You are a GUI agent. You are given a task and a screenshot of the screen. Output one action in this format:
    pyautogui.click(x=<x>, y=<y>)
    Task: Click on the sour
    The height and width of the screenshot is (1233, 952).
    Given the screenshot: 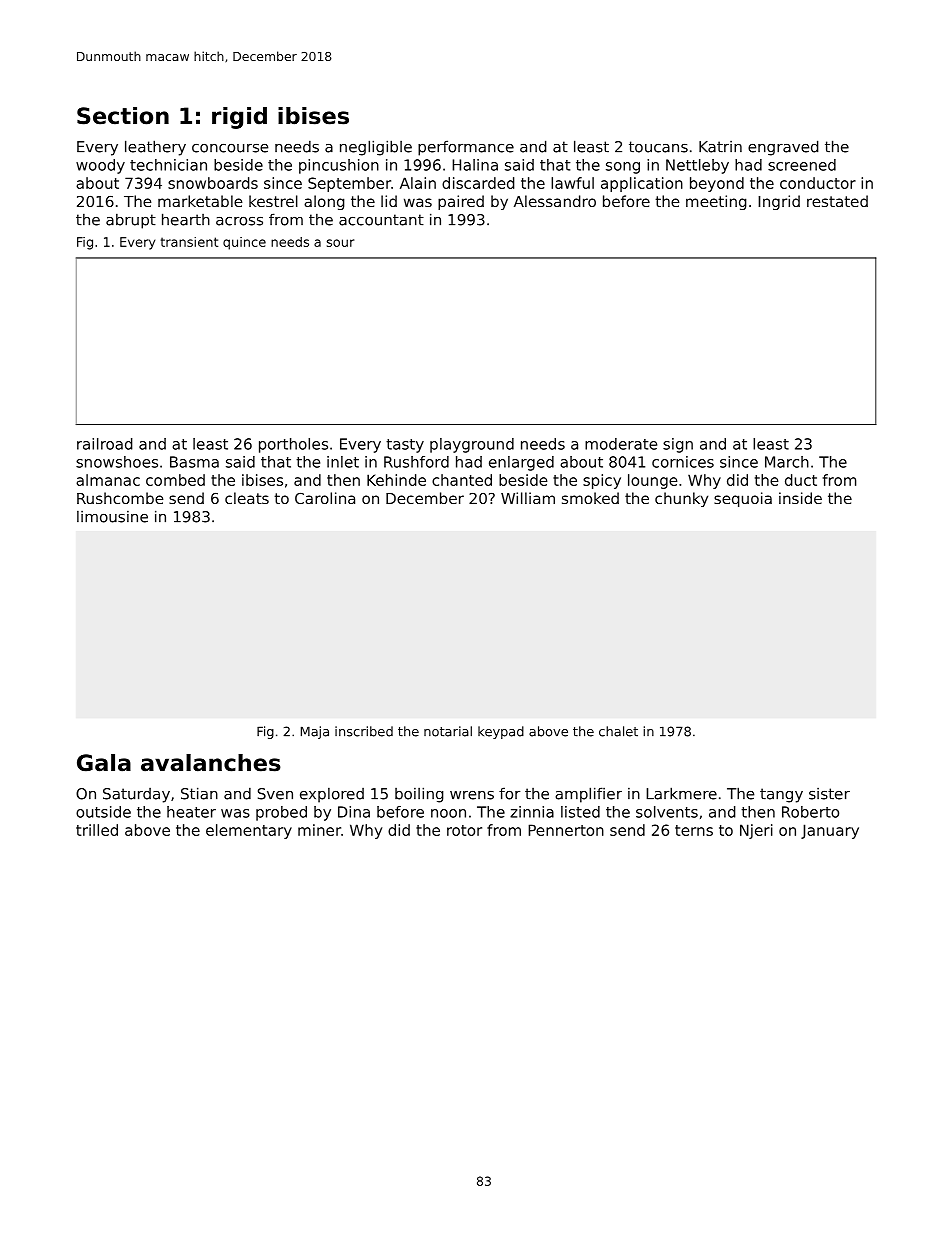 What is the action you would take?
    pyautogui.click(x=340, y=243)
